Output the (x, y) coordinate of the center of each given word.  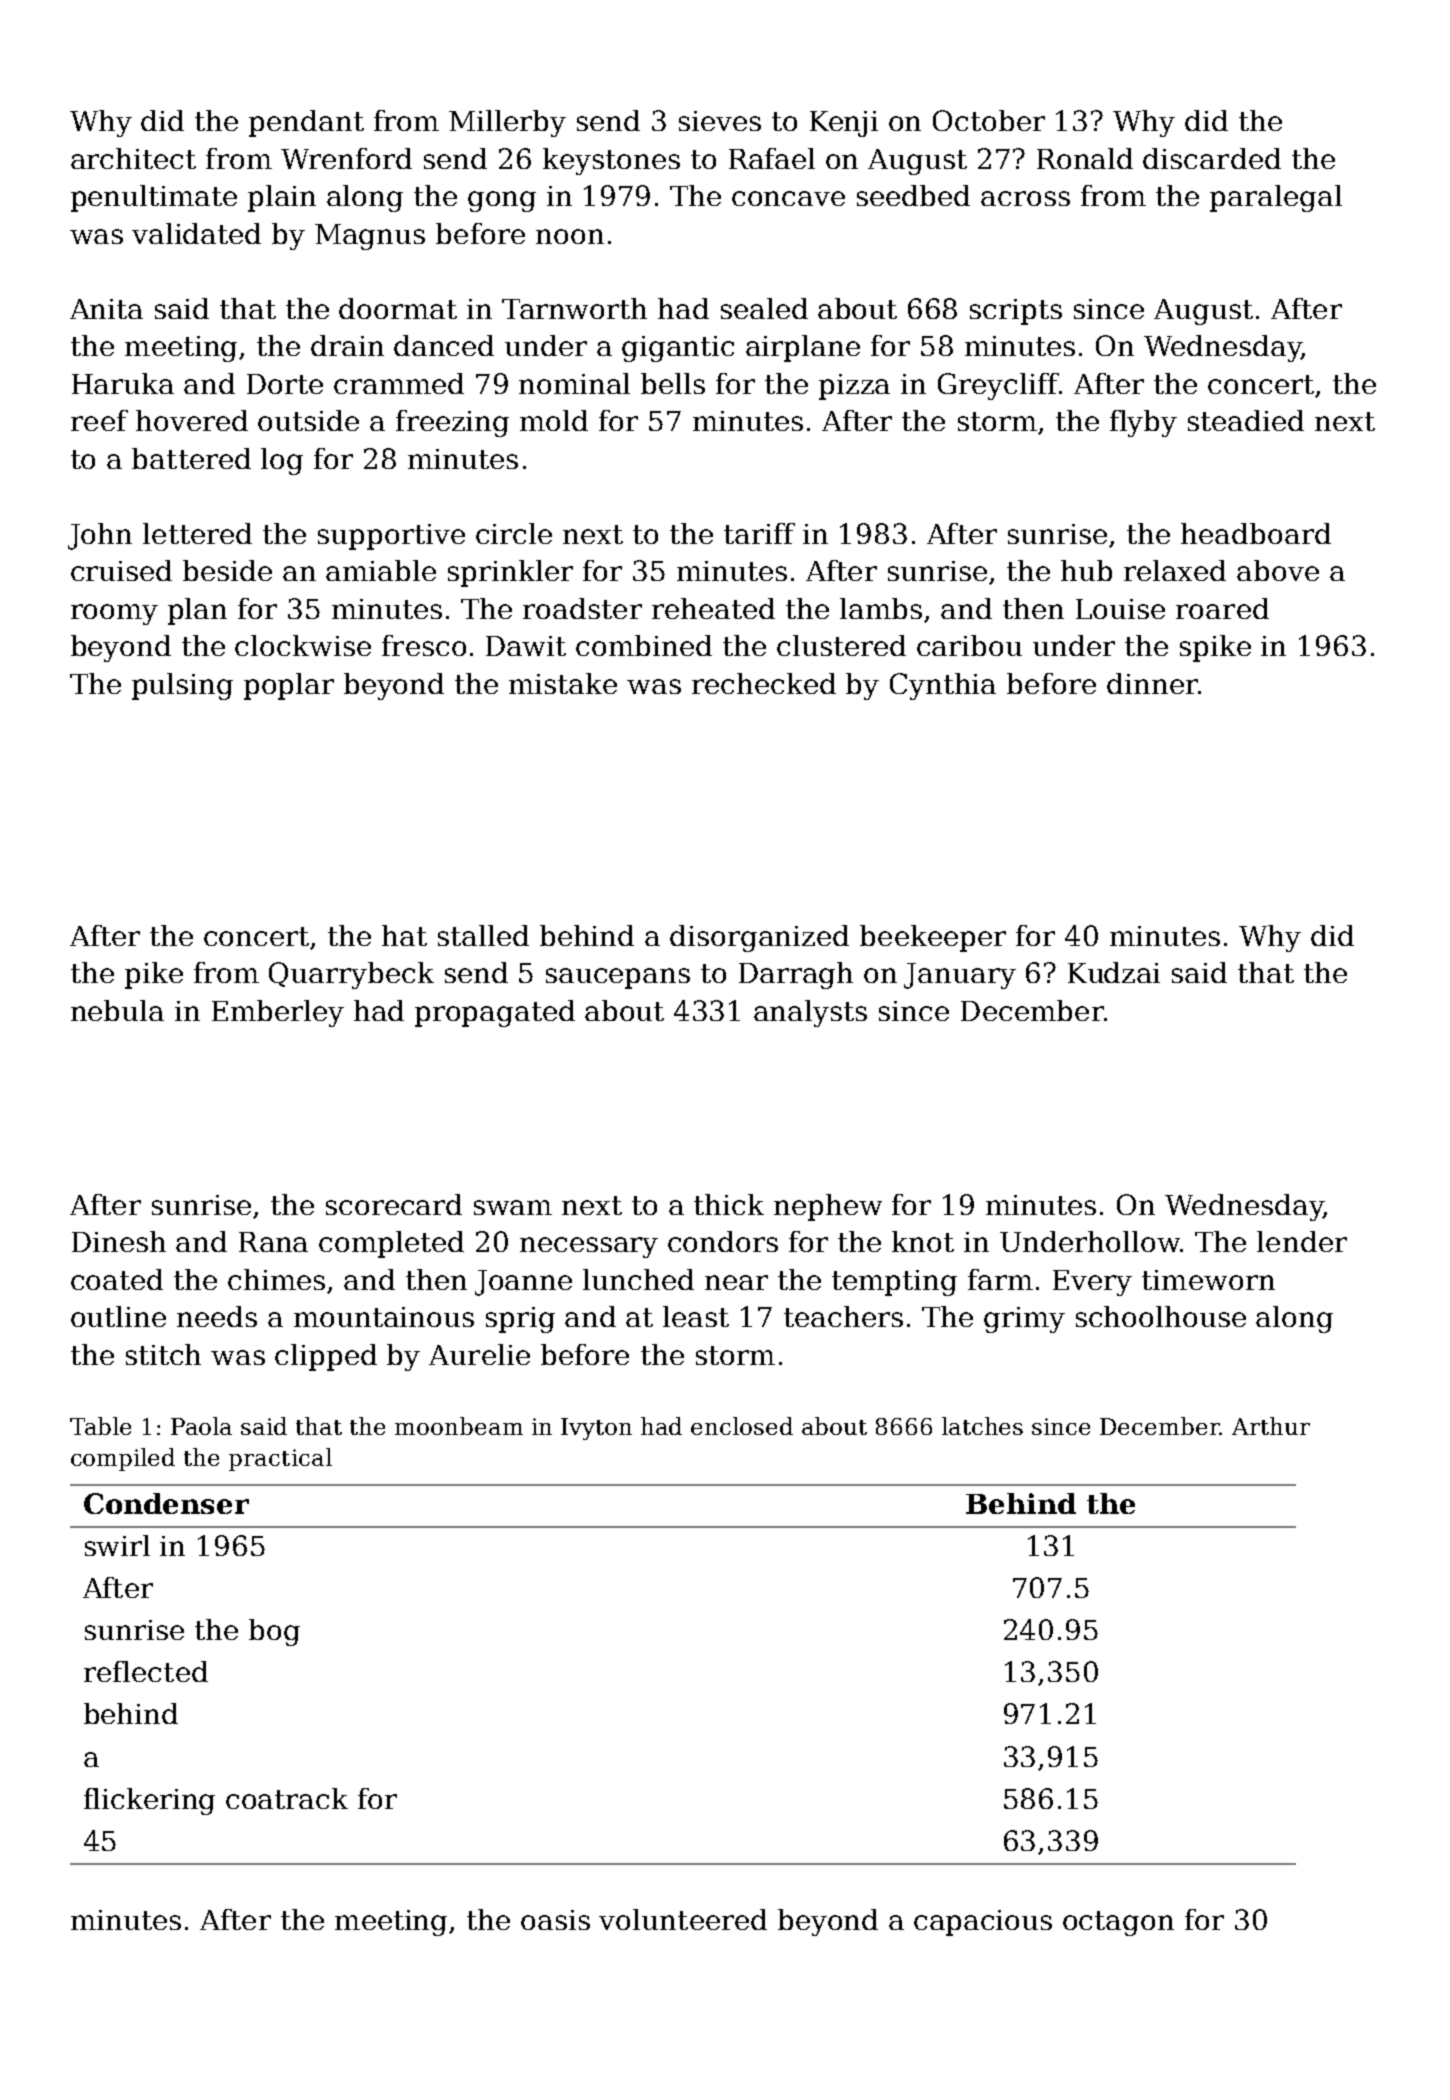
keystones (611, 161)
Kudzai (1114, 972)
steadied (1246, 420)
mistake (563, 683)
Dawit (526, 646)
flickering (149, 1801)
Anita (106, 309)
